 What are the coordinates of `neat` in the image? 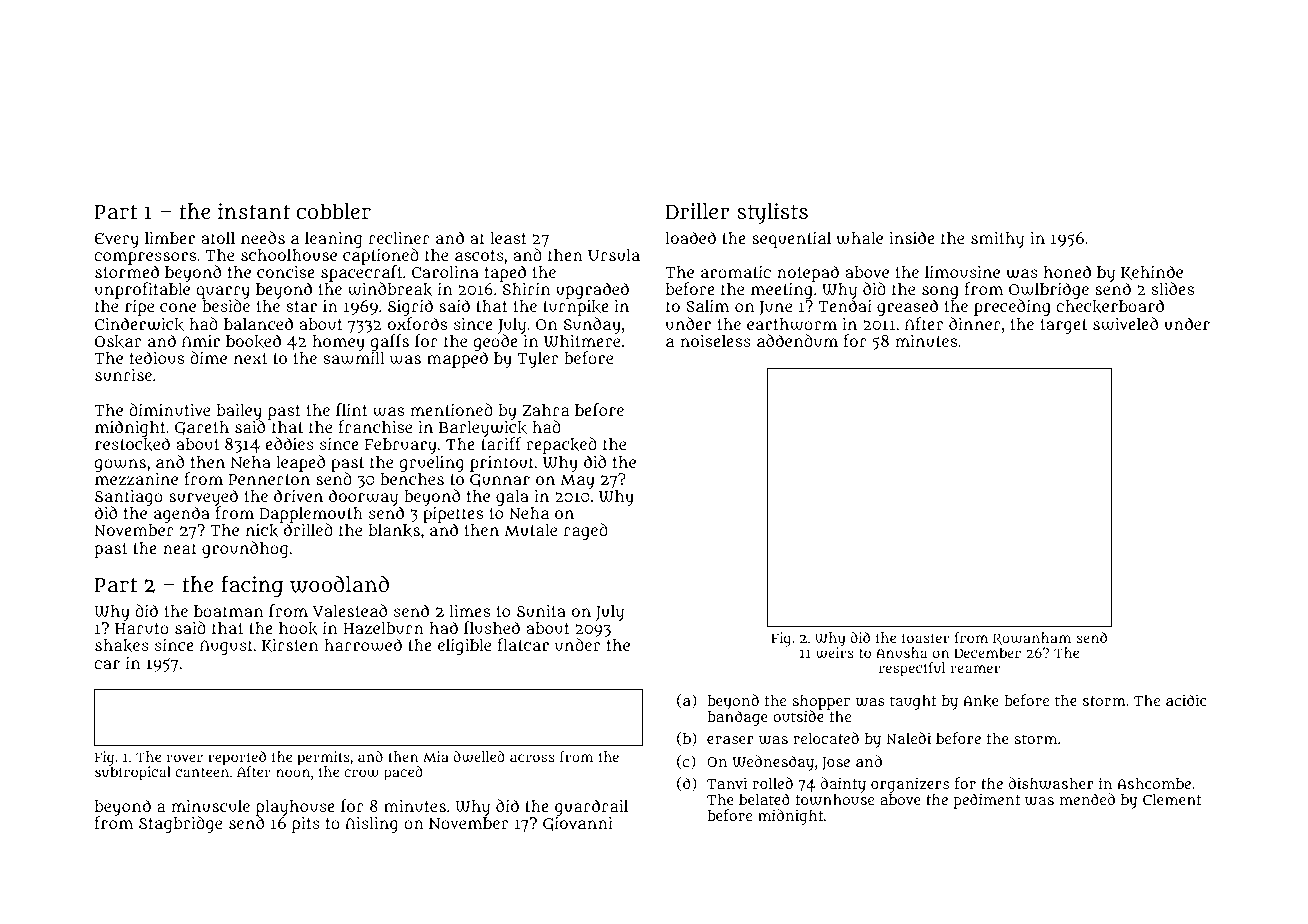 It's located at (180, 548).
